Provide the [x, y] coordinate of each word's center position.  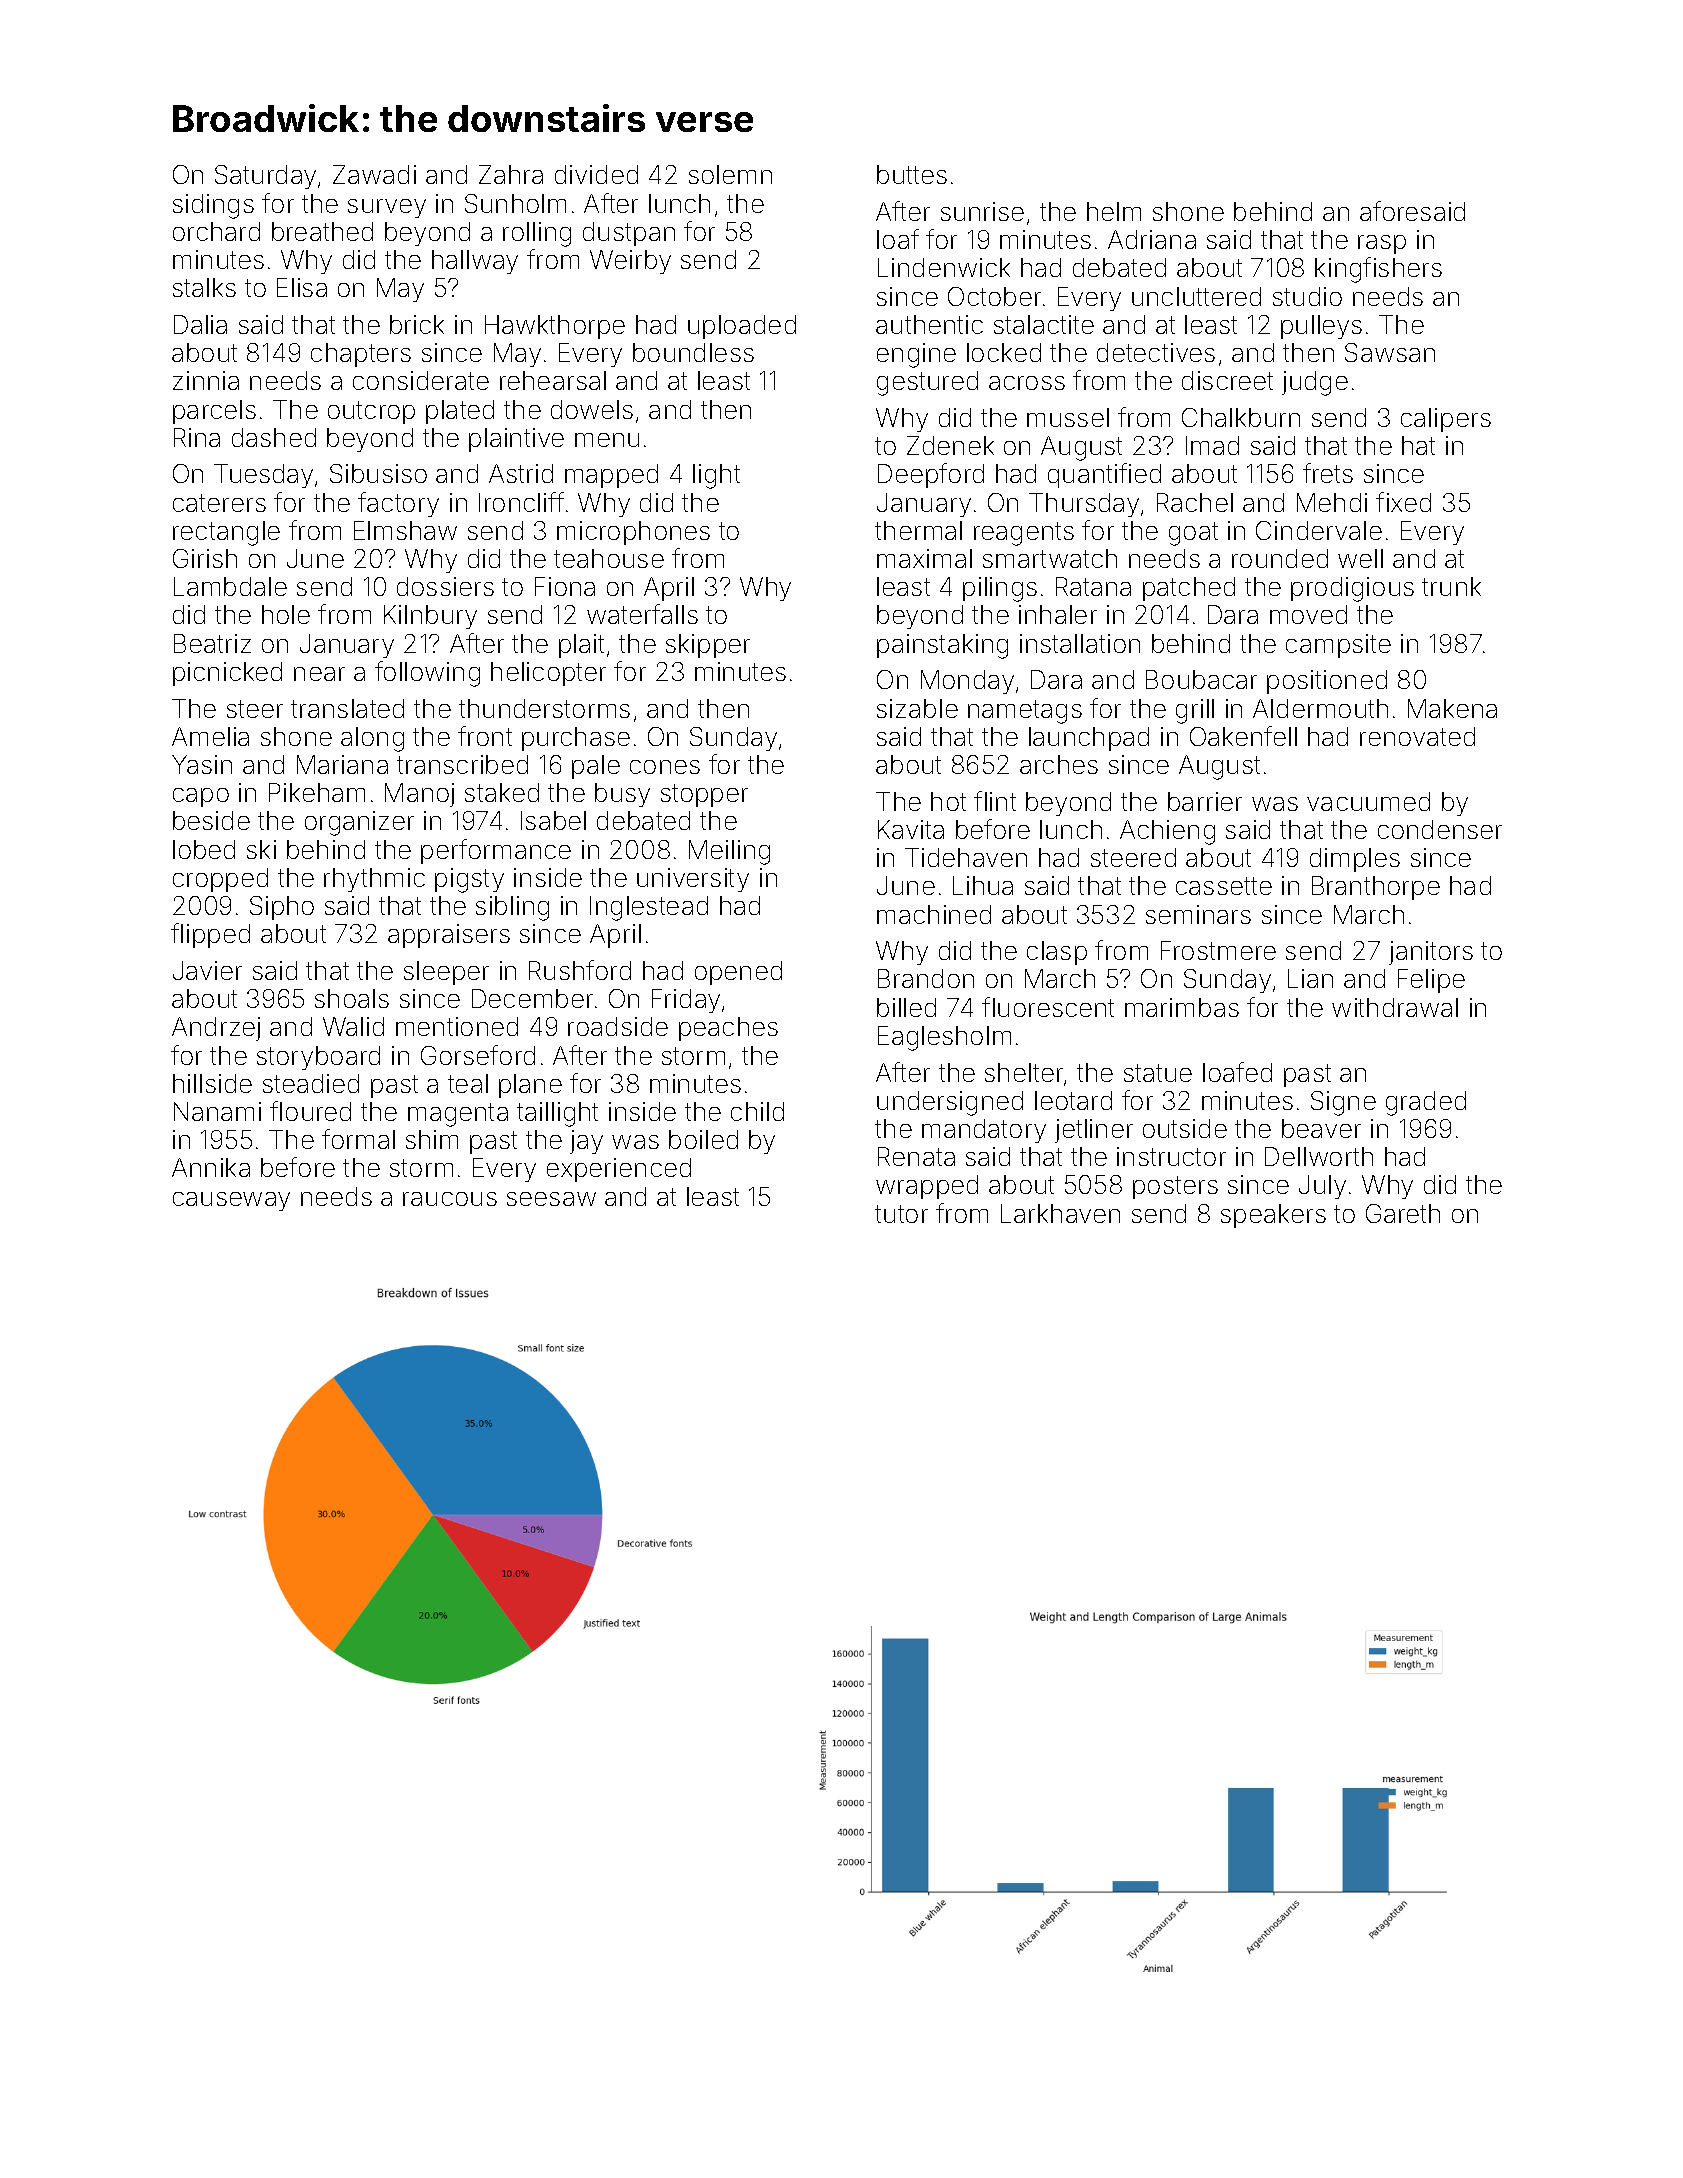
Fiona [565, 586]
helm [1114, 211]
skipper [708, 646]
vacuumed [1368, 801]
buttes [912, 174]
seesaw [551, 1199]
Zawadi [374, 174]
